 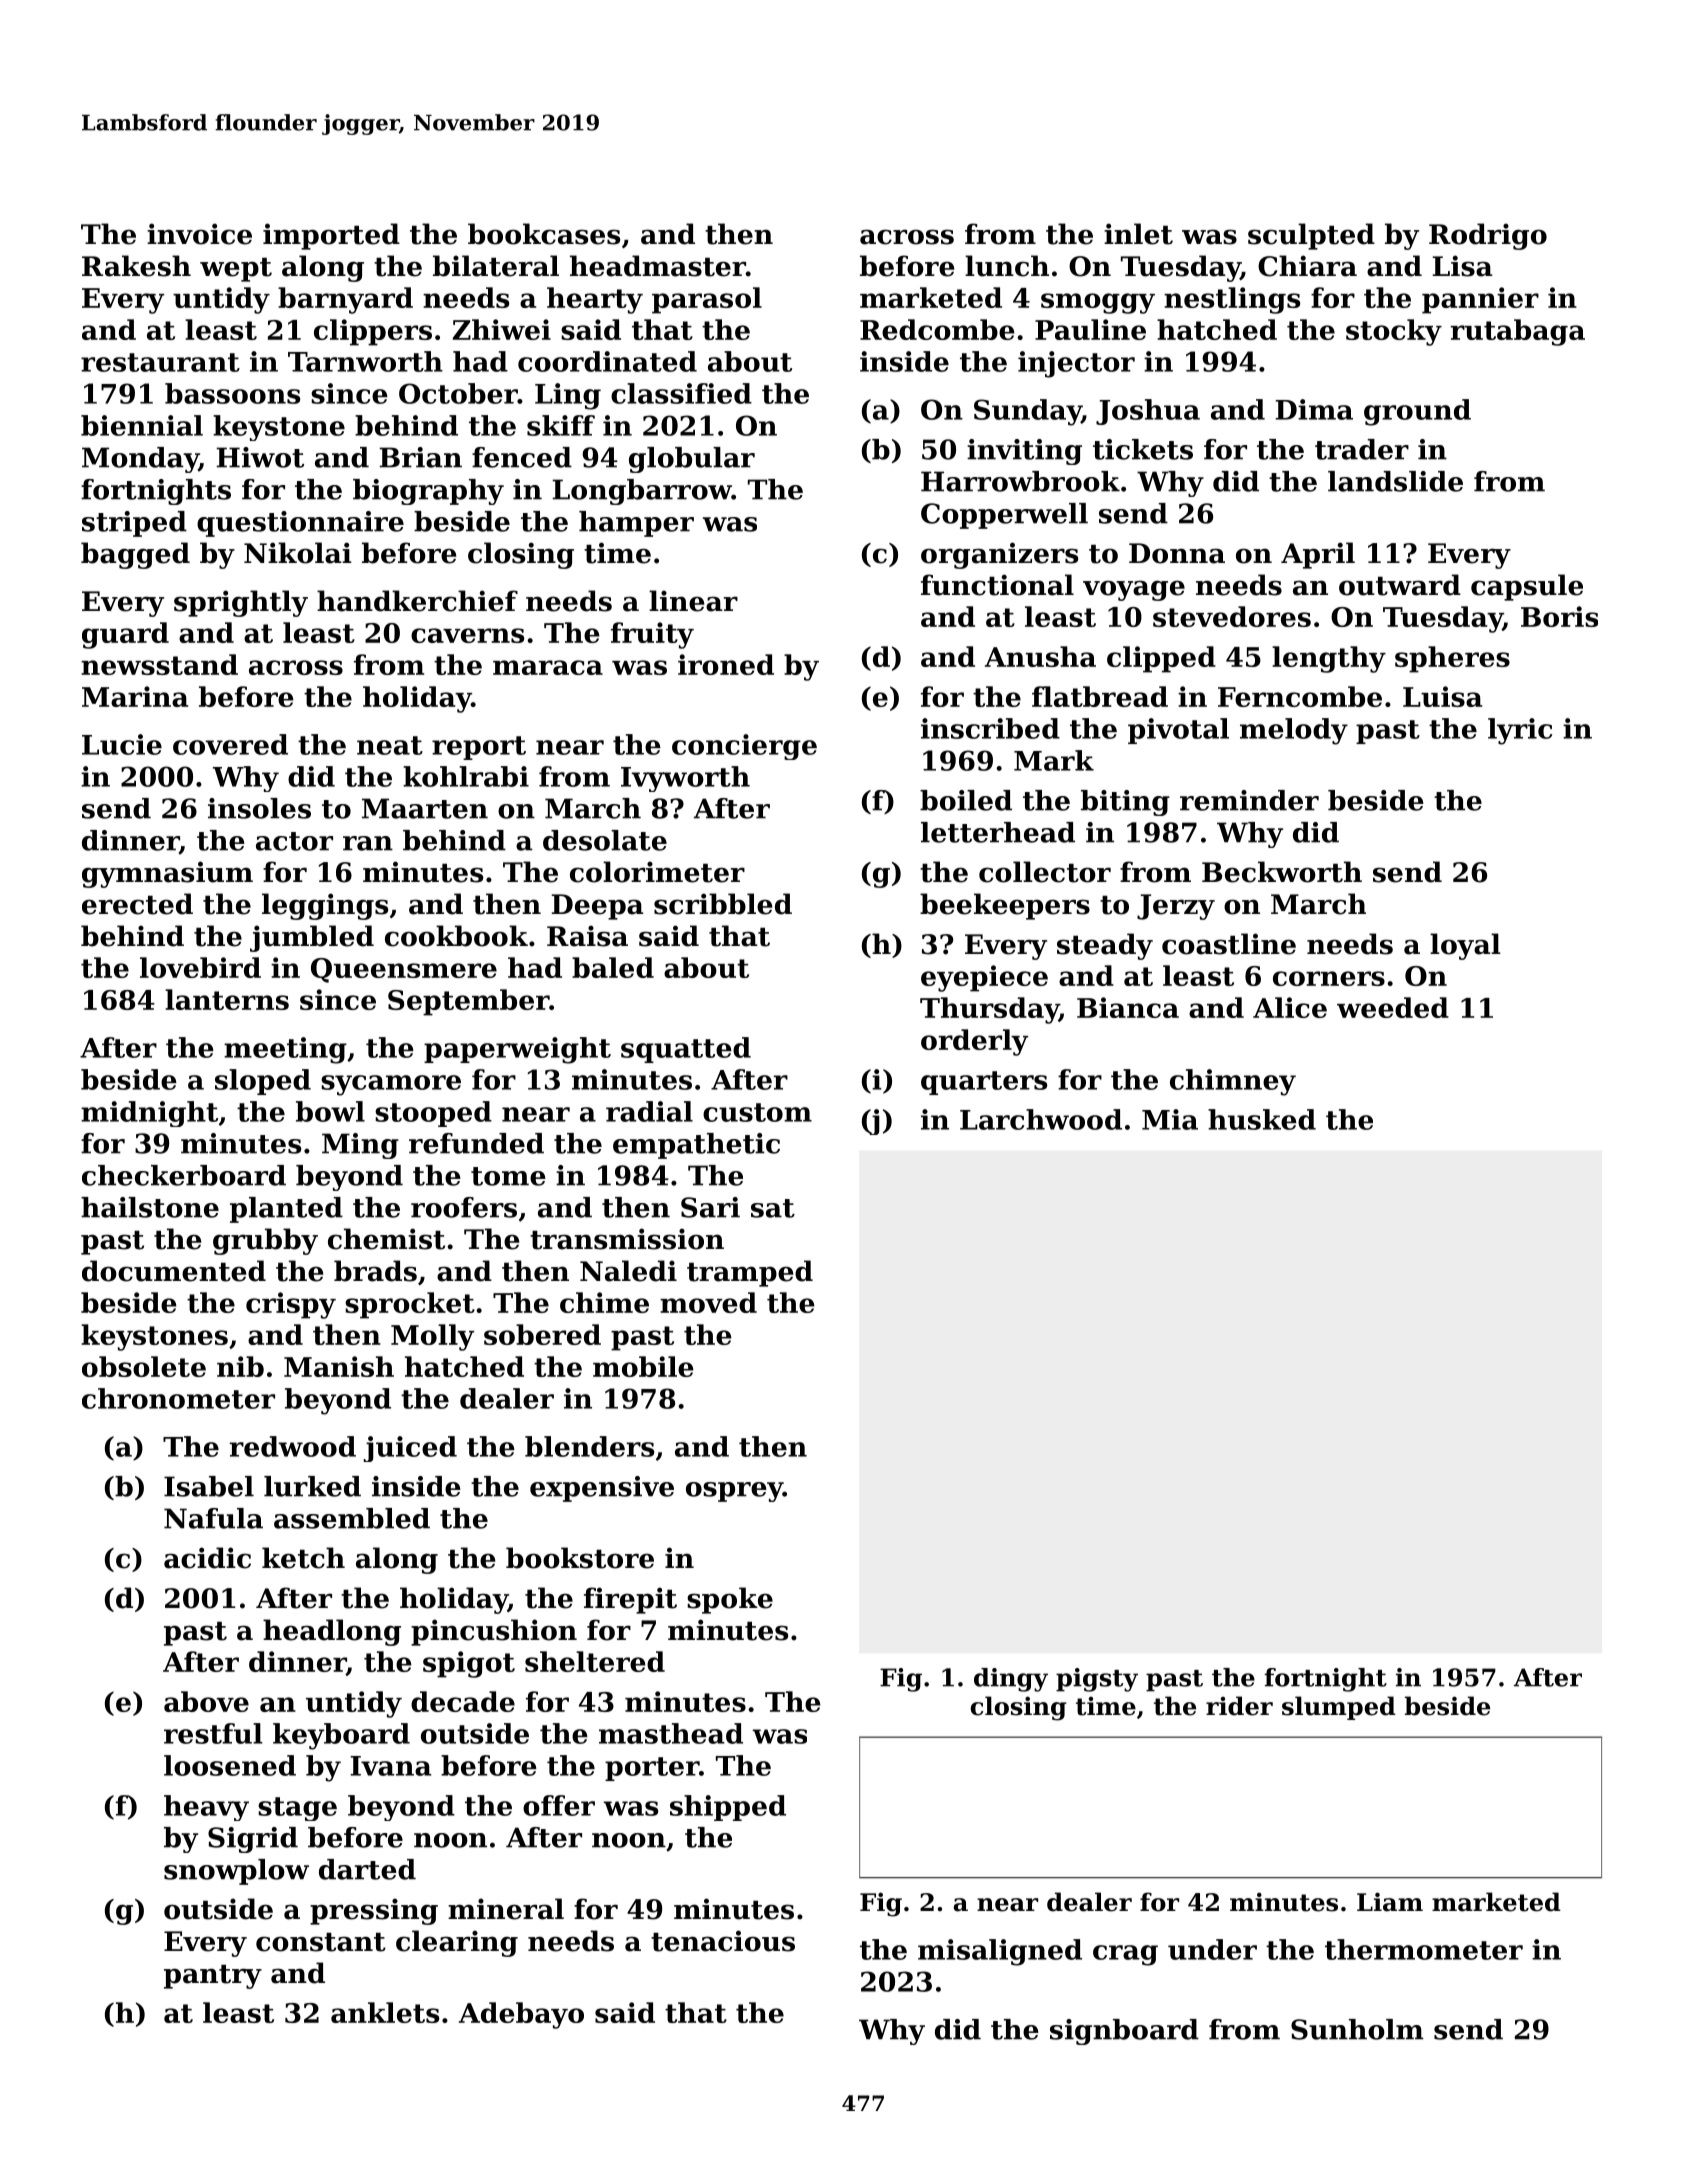 I want to click on globular, so click(x=692, y=460).
